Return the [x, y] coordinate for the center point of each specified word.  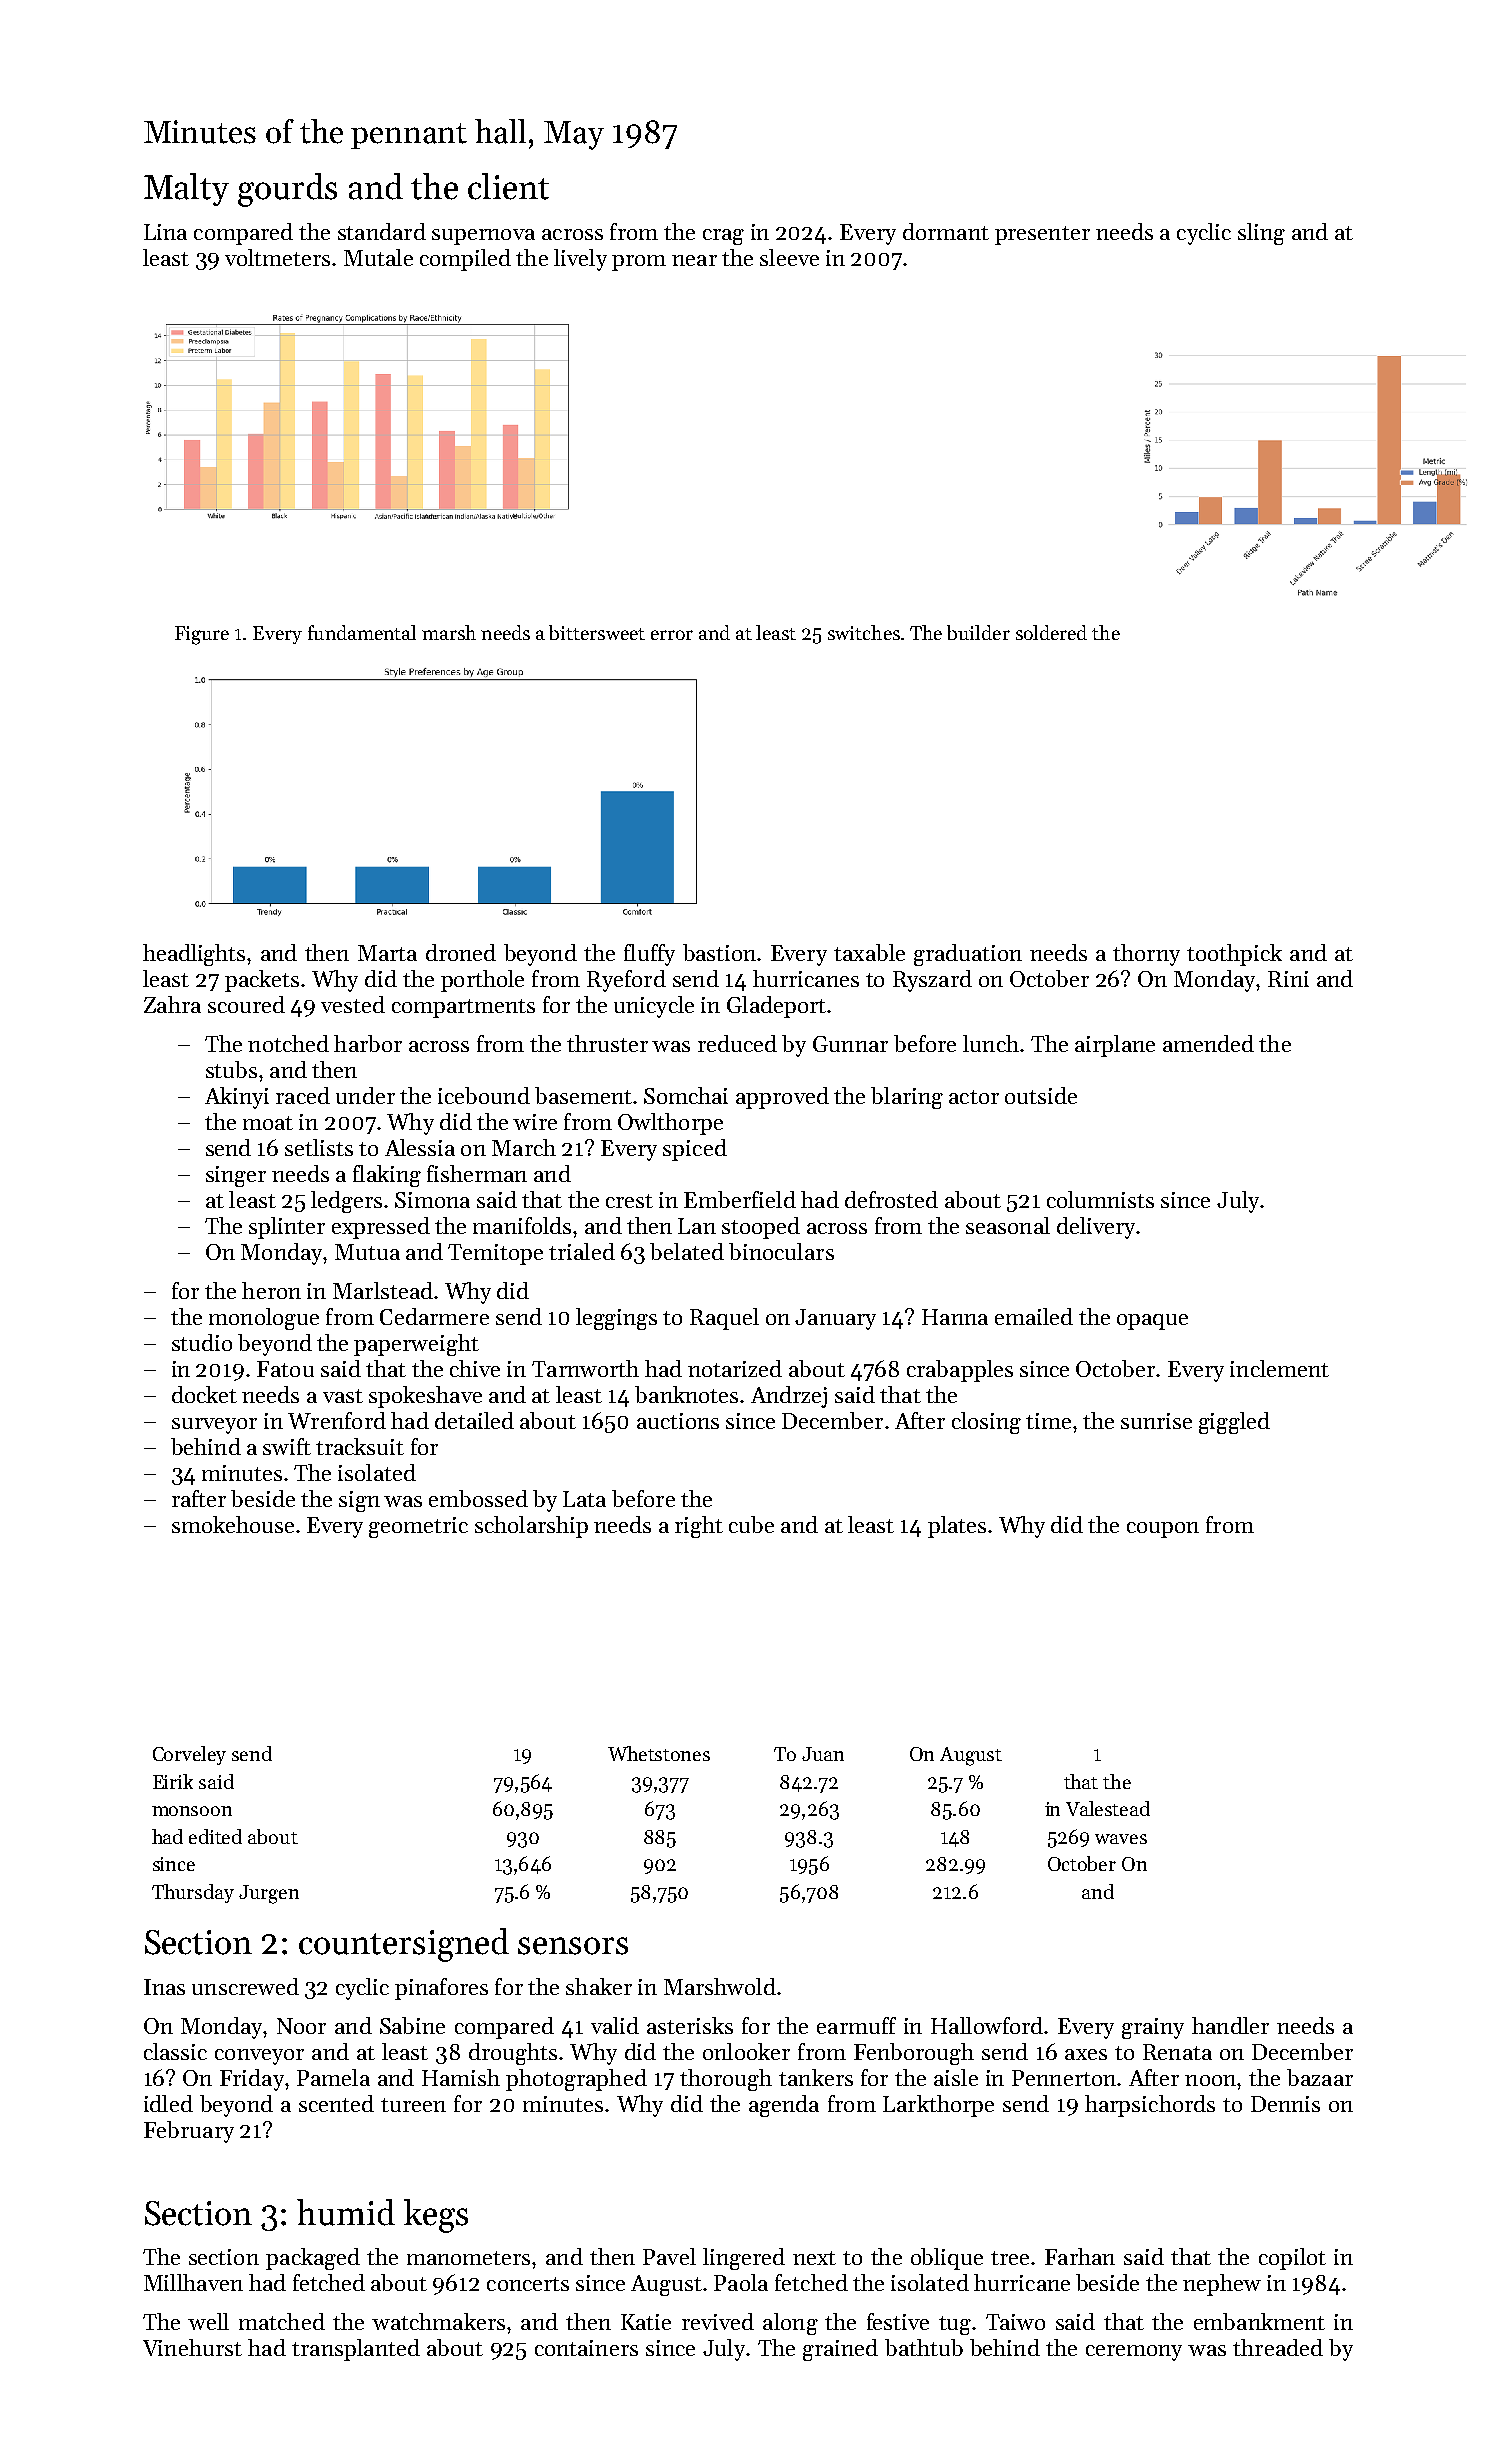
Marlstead [383, 1290]
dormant [946, 231]
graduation [968, 955]
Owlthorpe [670, 1124]
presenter [1042, 235]
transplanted [356, 2350]
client [508, 186]
